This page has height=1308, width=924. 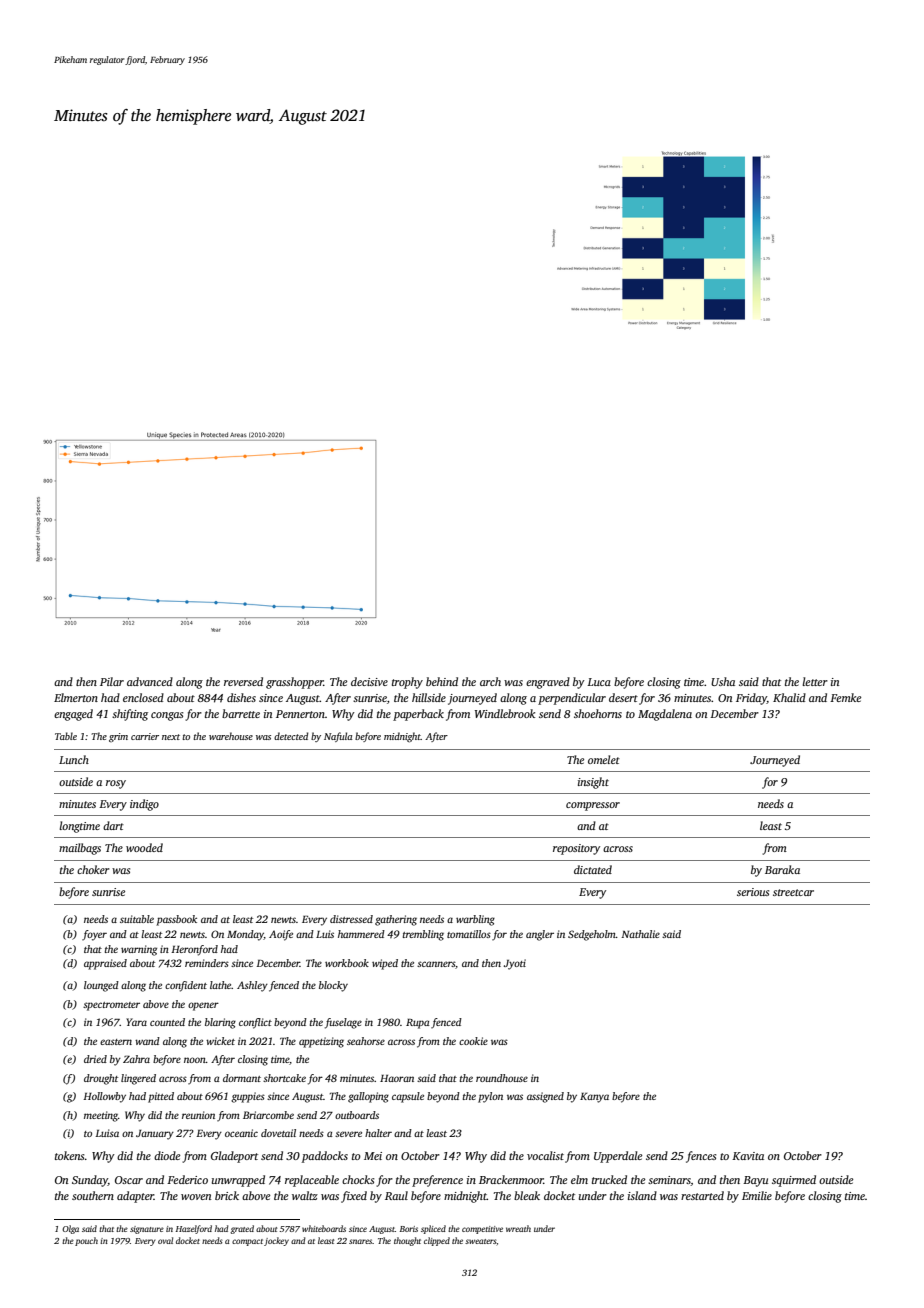 What do you see at coordinates (373, 1156) in the page?
I see `Mei` at bounding box center [373, 1156].
